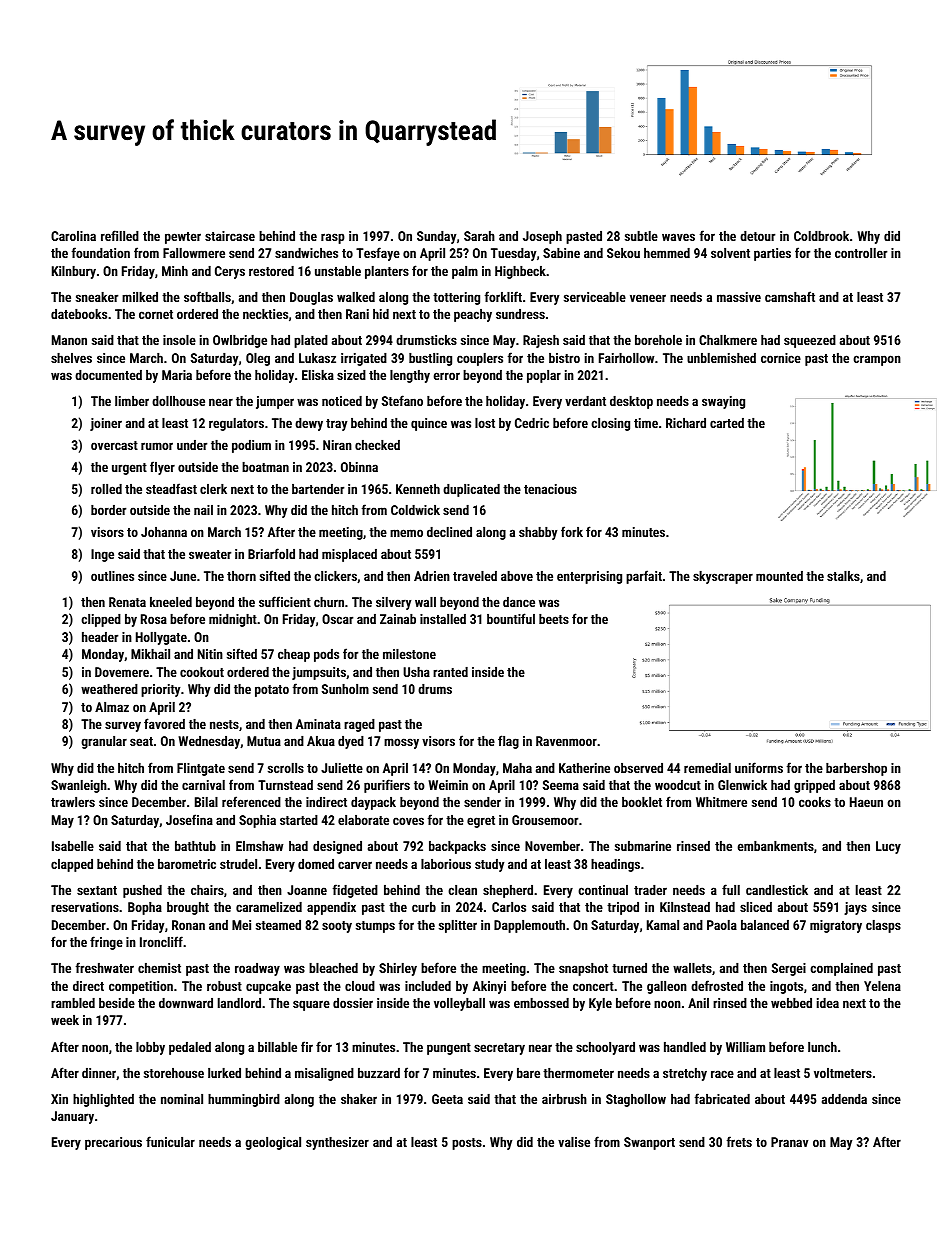 This page has height=1233, width=952. I want to click on synthesizer, so click(337, 1143).
